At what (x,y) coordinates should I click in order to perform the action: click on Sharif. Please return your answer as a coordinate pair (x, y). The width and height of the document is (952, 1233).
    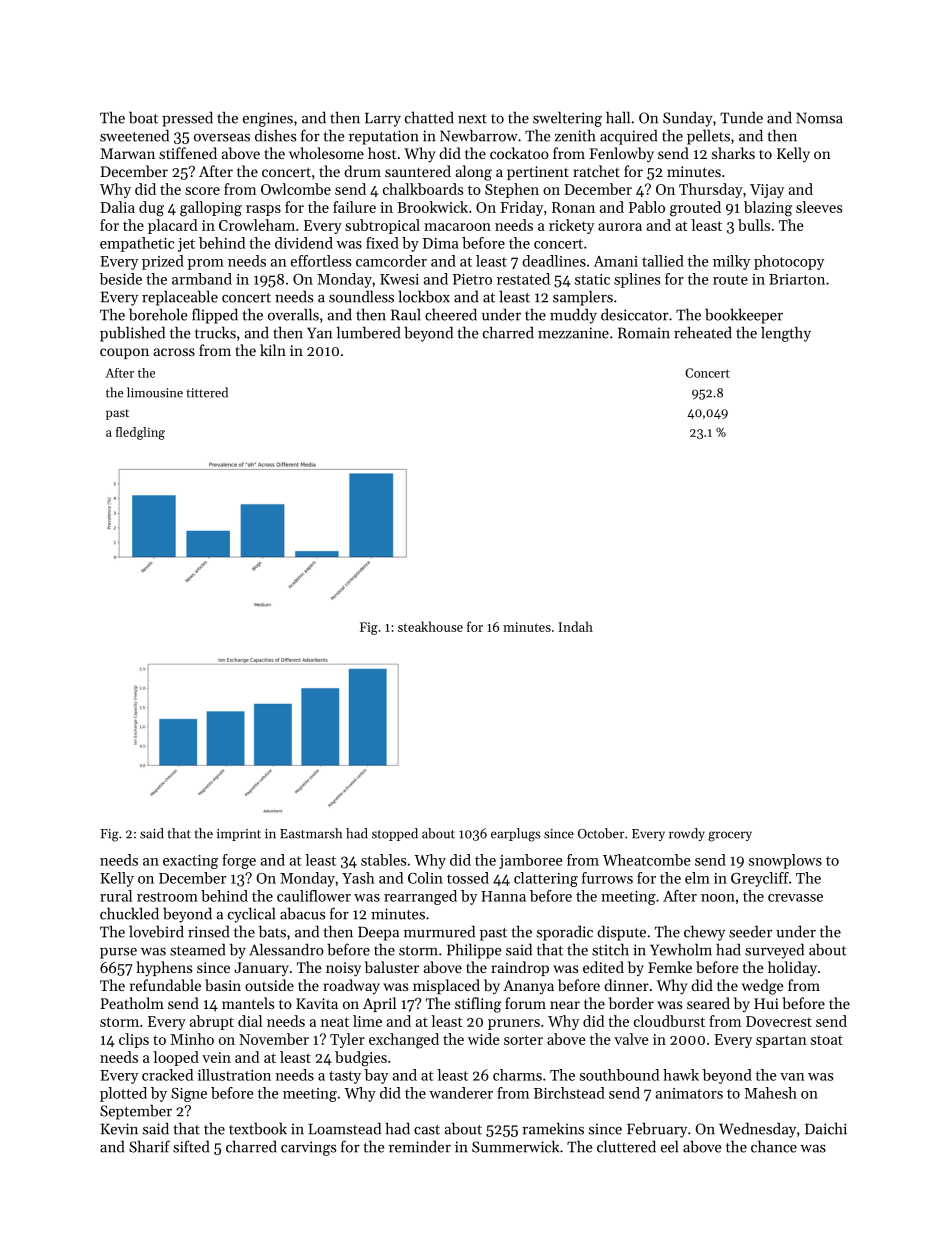
    Looking at the image, I should click on (149, 1146).
